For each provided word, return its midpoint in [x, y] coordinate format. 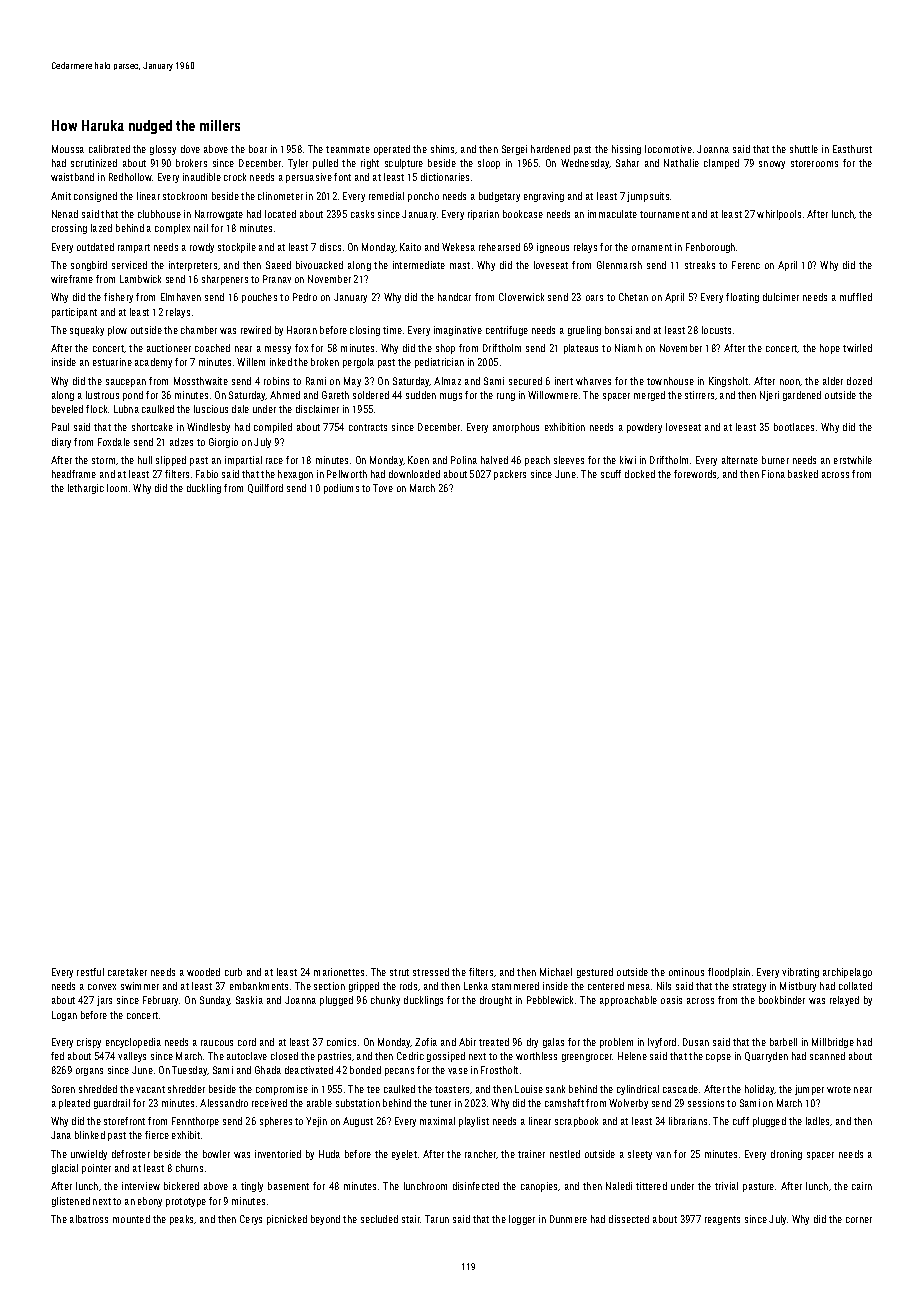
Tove [383, 488]
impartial [243, 461]
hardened [550, 149]
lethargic [86, 489]
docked [640, 474]
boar [258, 149]
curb [233, 972]
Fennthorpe [195, 1122]
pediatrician [439, 363]
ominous [686, 972]
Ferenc [746, 265]
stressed [431, 972]
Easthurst [852, 149]
